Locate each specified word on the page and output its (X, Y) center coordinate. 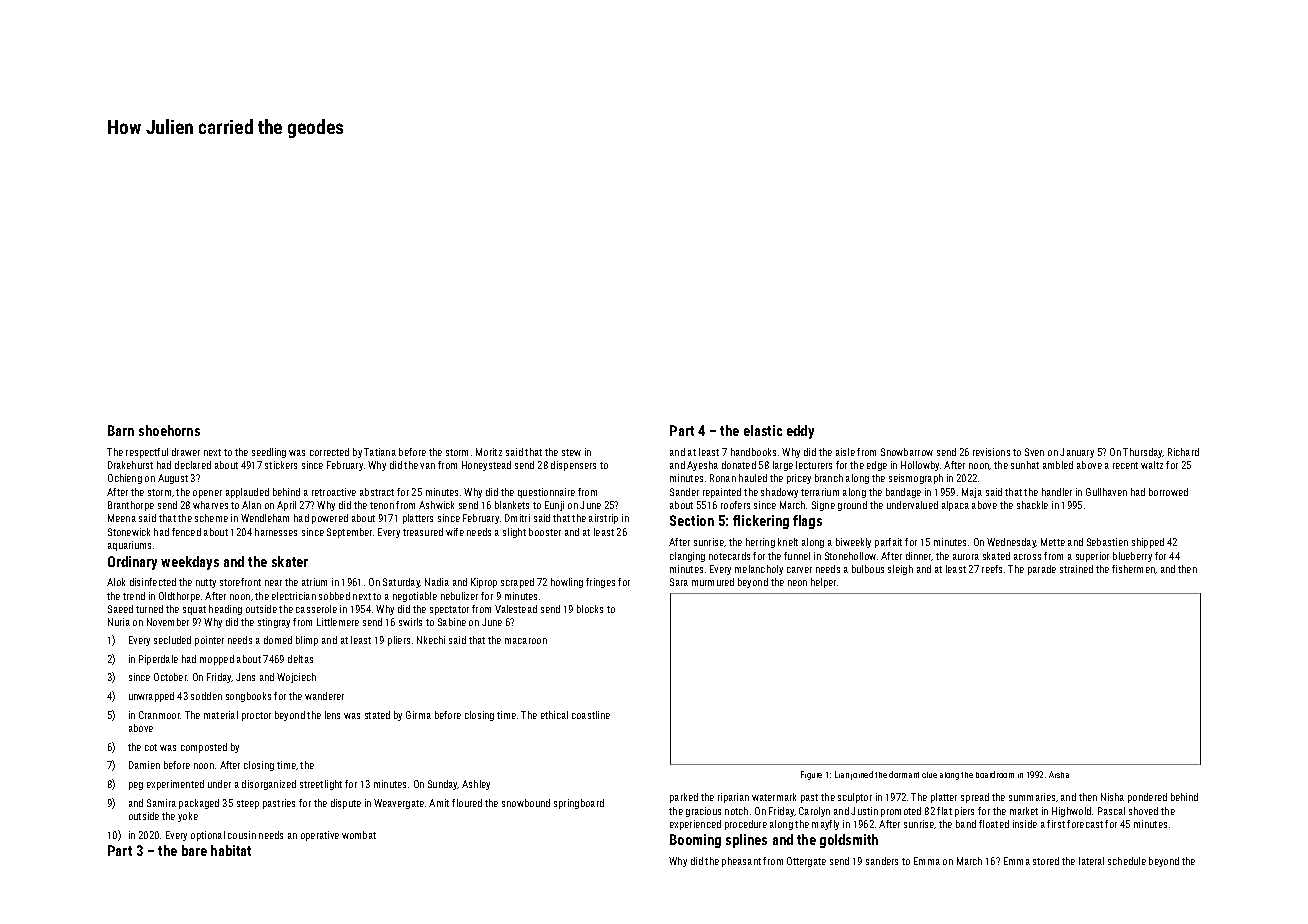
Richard (1183, 452)
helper (823, 583)
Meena (122, 518)
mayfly (825, 825)
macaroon (526, 641)
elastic (763, 430)
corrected (329, 452)
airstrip (603, 519)
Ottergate (806, 862)
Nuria (119, 622)
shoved (1143, 811)
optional (208, 836)
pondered (1147, 798)
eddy (800, 432)
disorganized (269, 785)
